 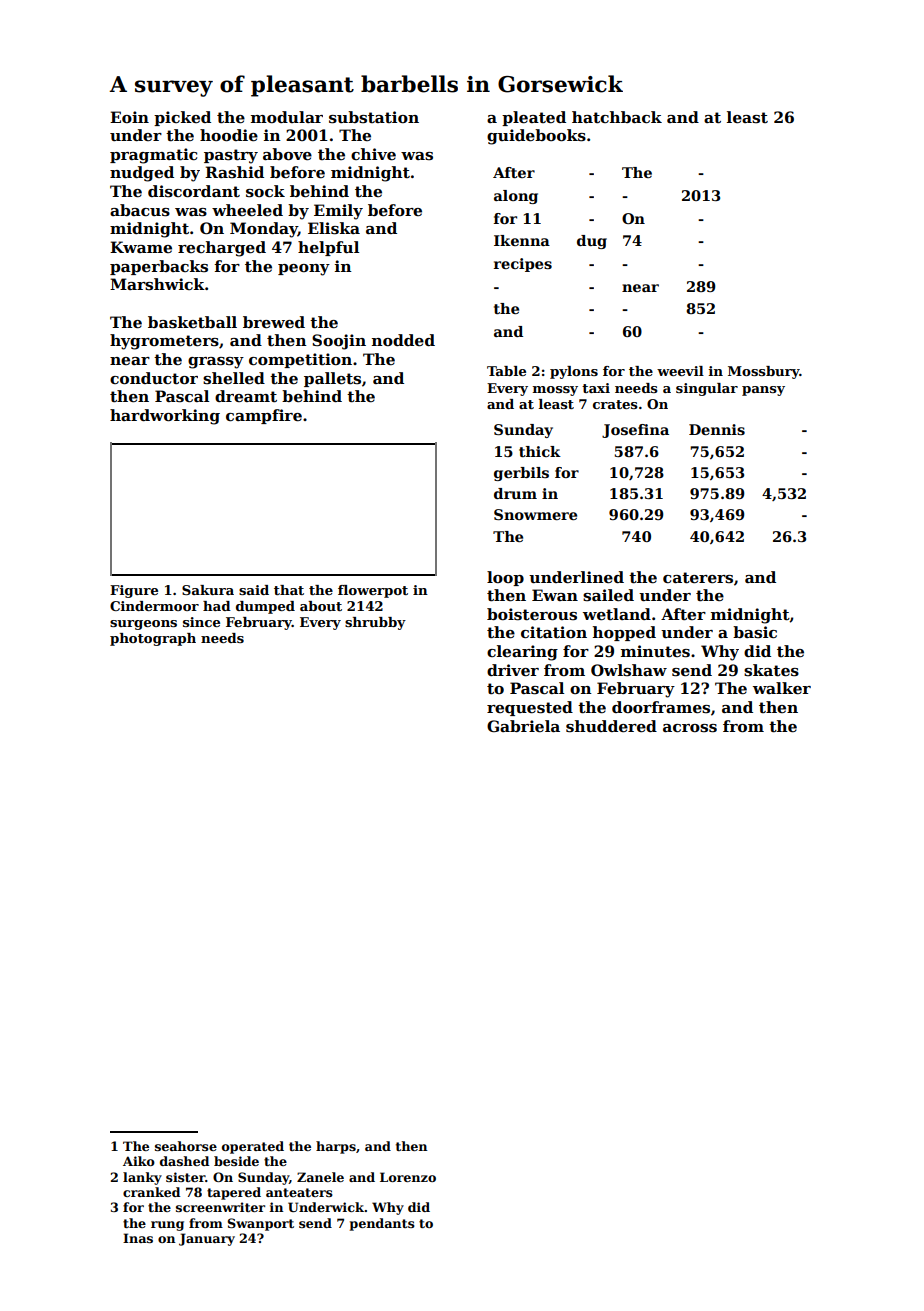 What do you see at coordinates (408, 1177) in the image?
I see `Lorenzo` at bounding box center [408, 1177].
